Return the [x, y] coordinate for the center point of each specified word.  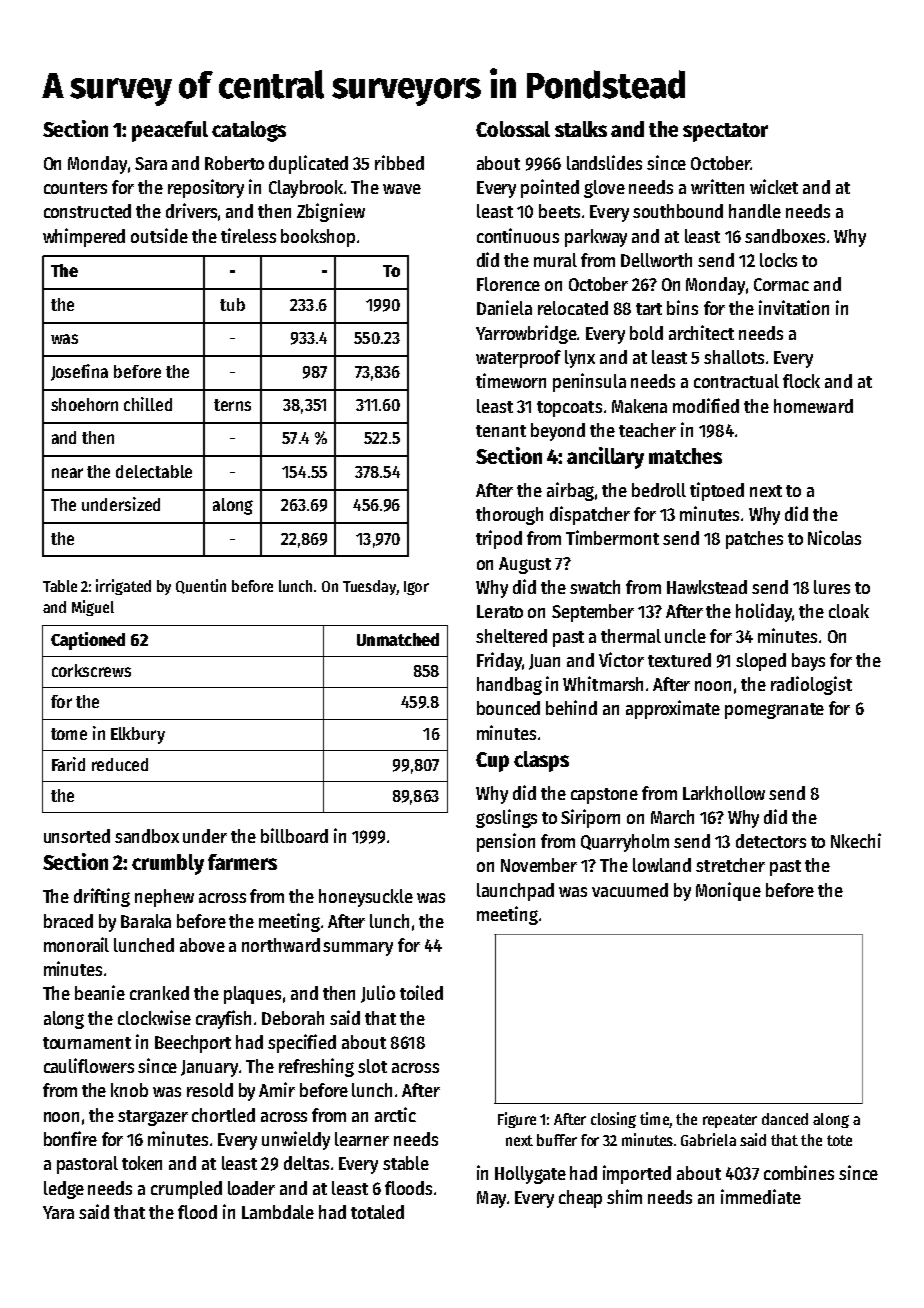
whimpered [84, 237]
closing [613, 1120]
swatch [595, 587]
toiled [421, 992]
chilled [148, 404]
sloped [761, 662]
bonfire [70, 1138]
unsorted [77, 836]
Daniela [504, 307]
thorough [509, 516]
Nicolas [834, 537]
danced [785, 1119]
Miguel [93, 608]
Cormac [781, 284]
